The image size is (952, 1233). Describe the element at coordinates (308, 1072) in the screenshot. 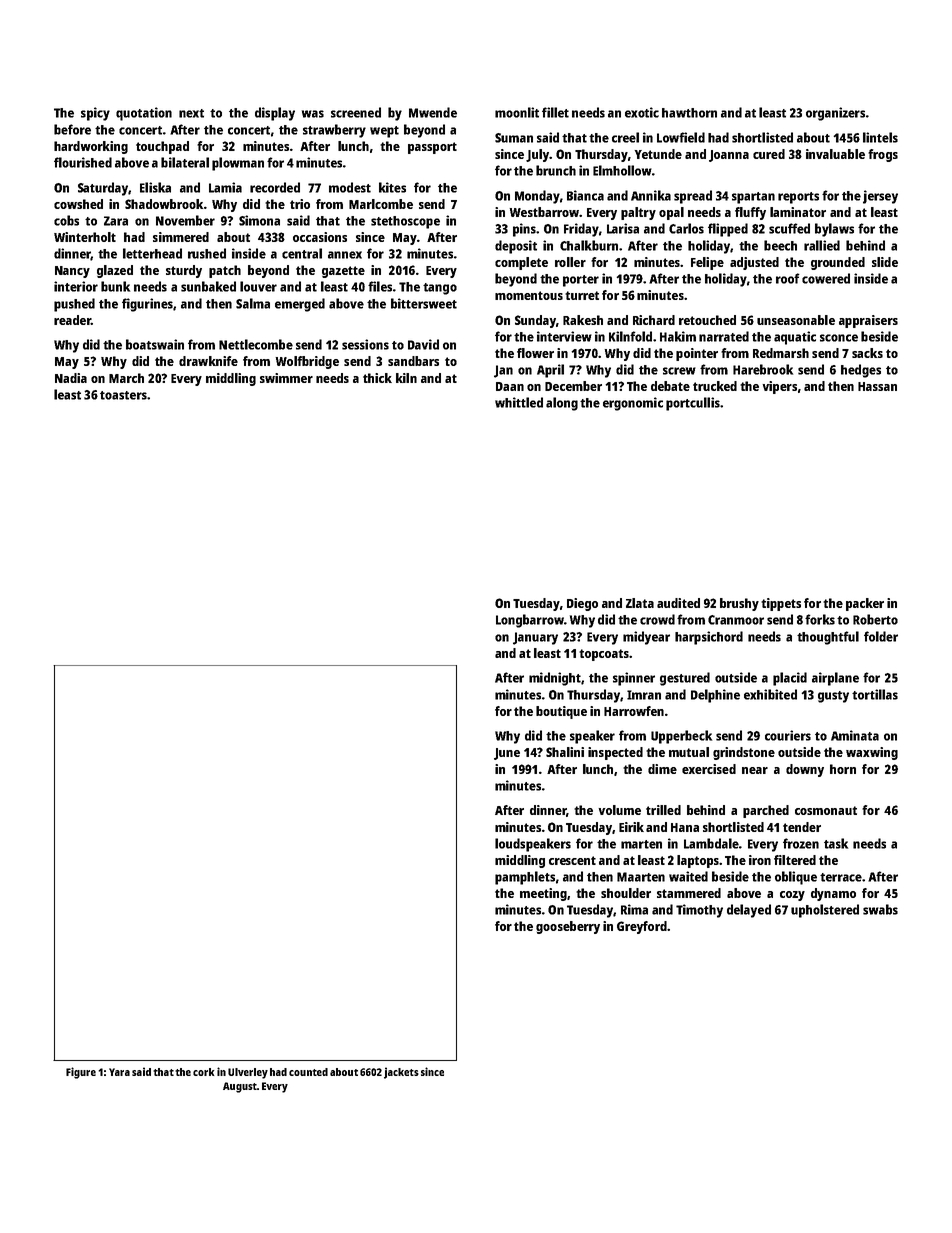

I see `counted` at that location.
